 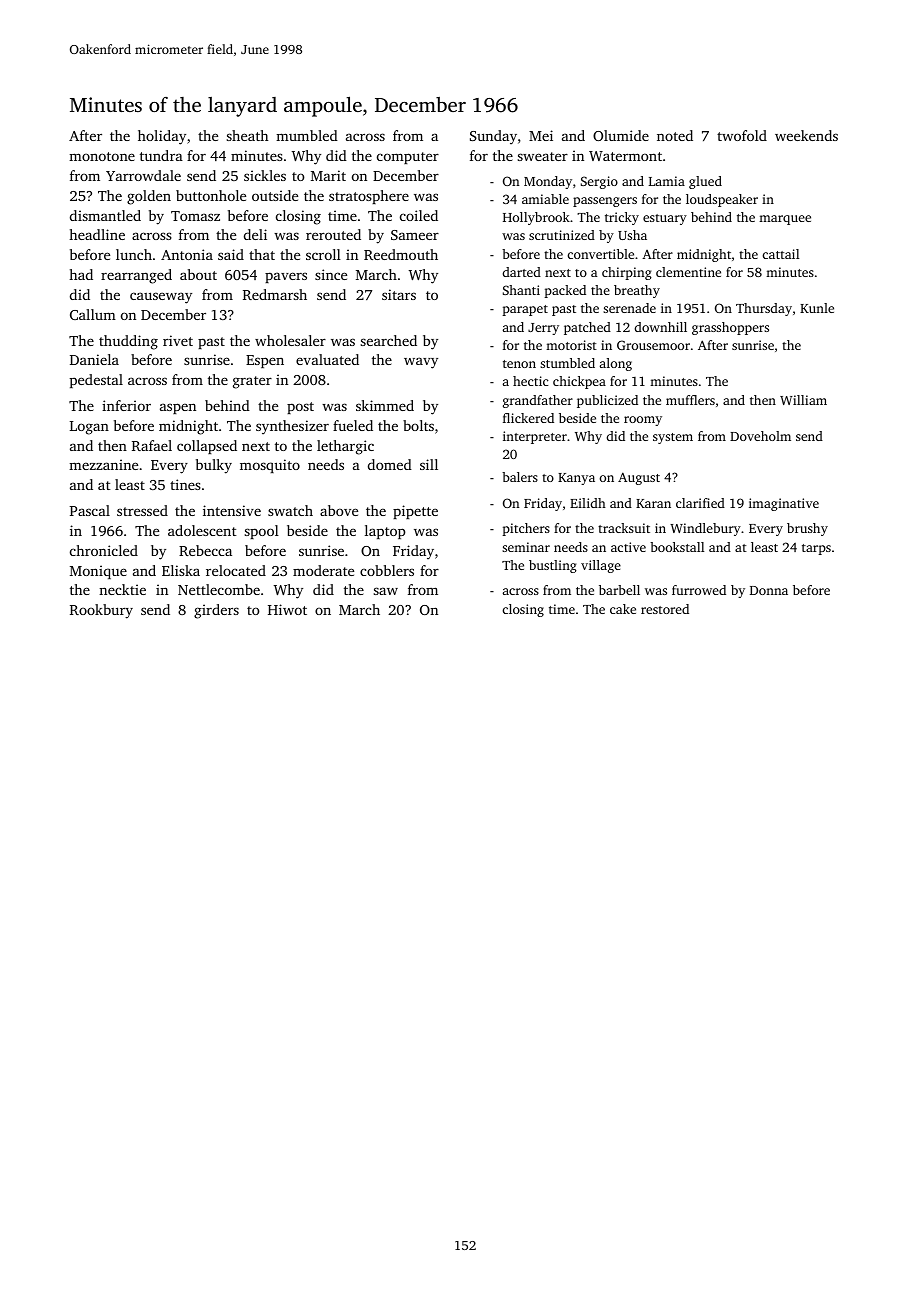 What do you see at coordinates (307, 135) in the screenshot?
I see `mumbled` at bounding box center [307, 135].
